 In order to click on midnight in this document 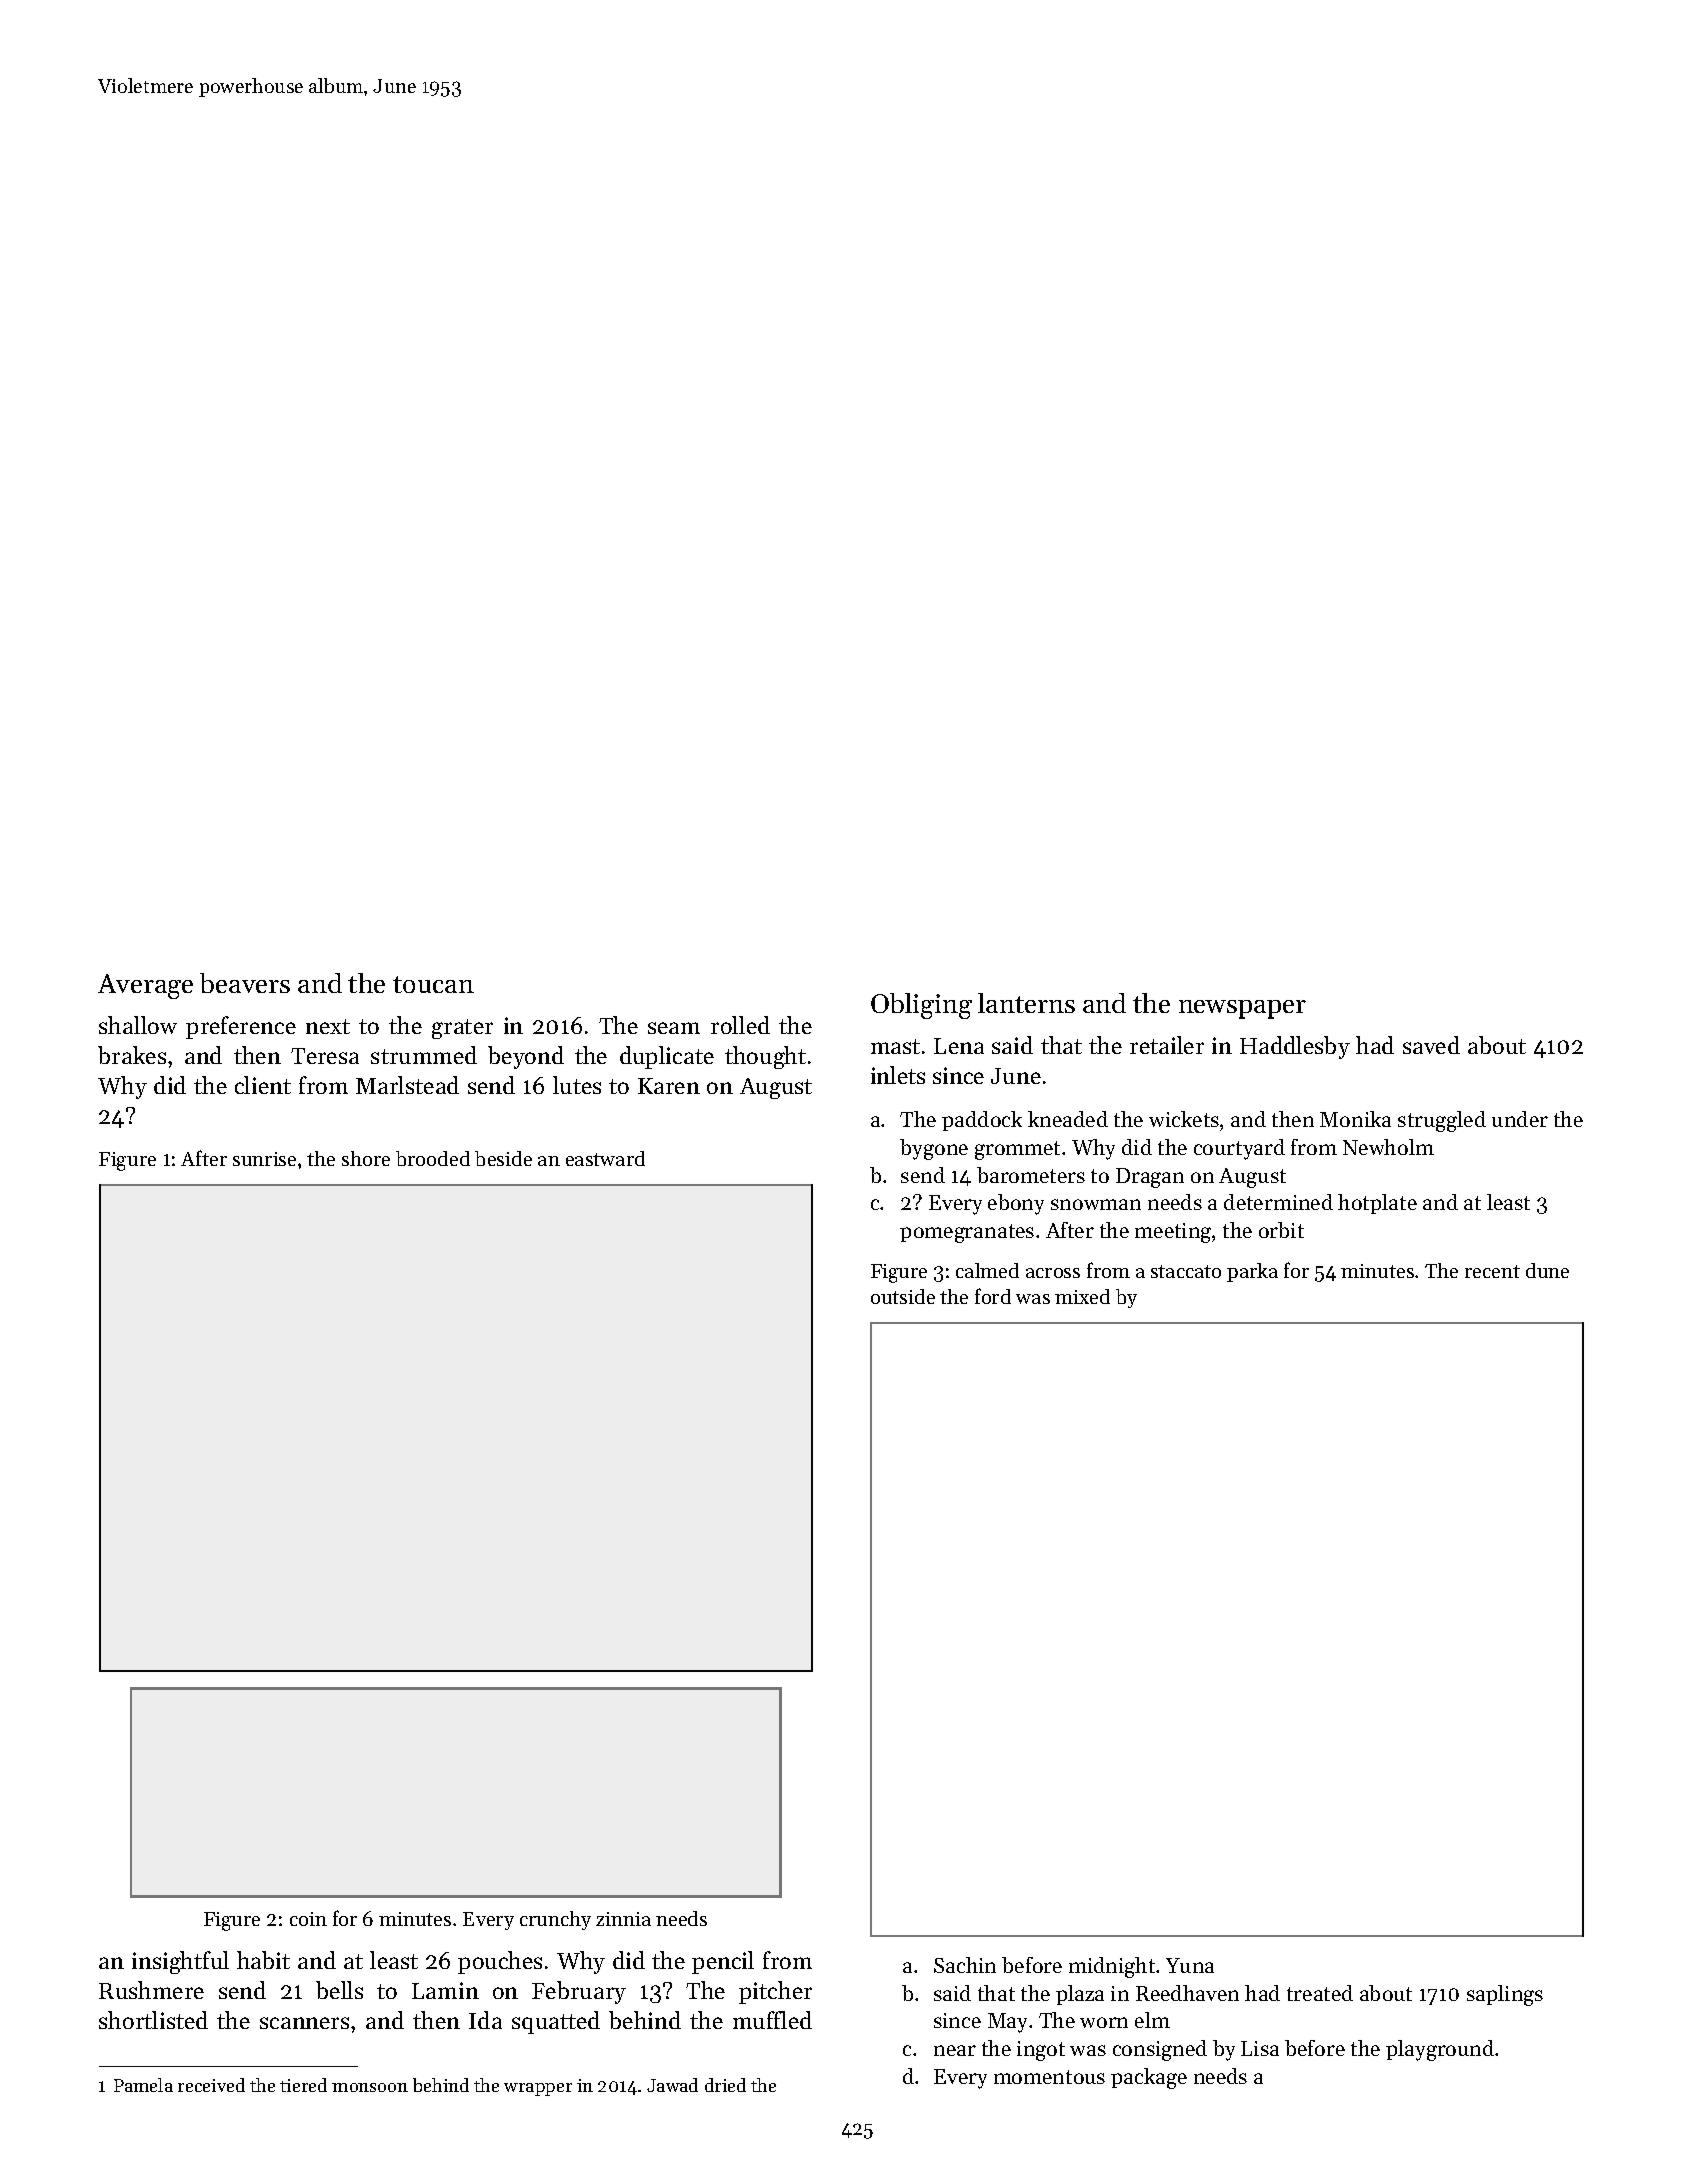, I will do `click(1112, 1967)`.
